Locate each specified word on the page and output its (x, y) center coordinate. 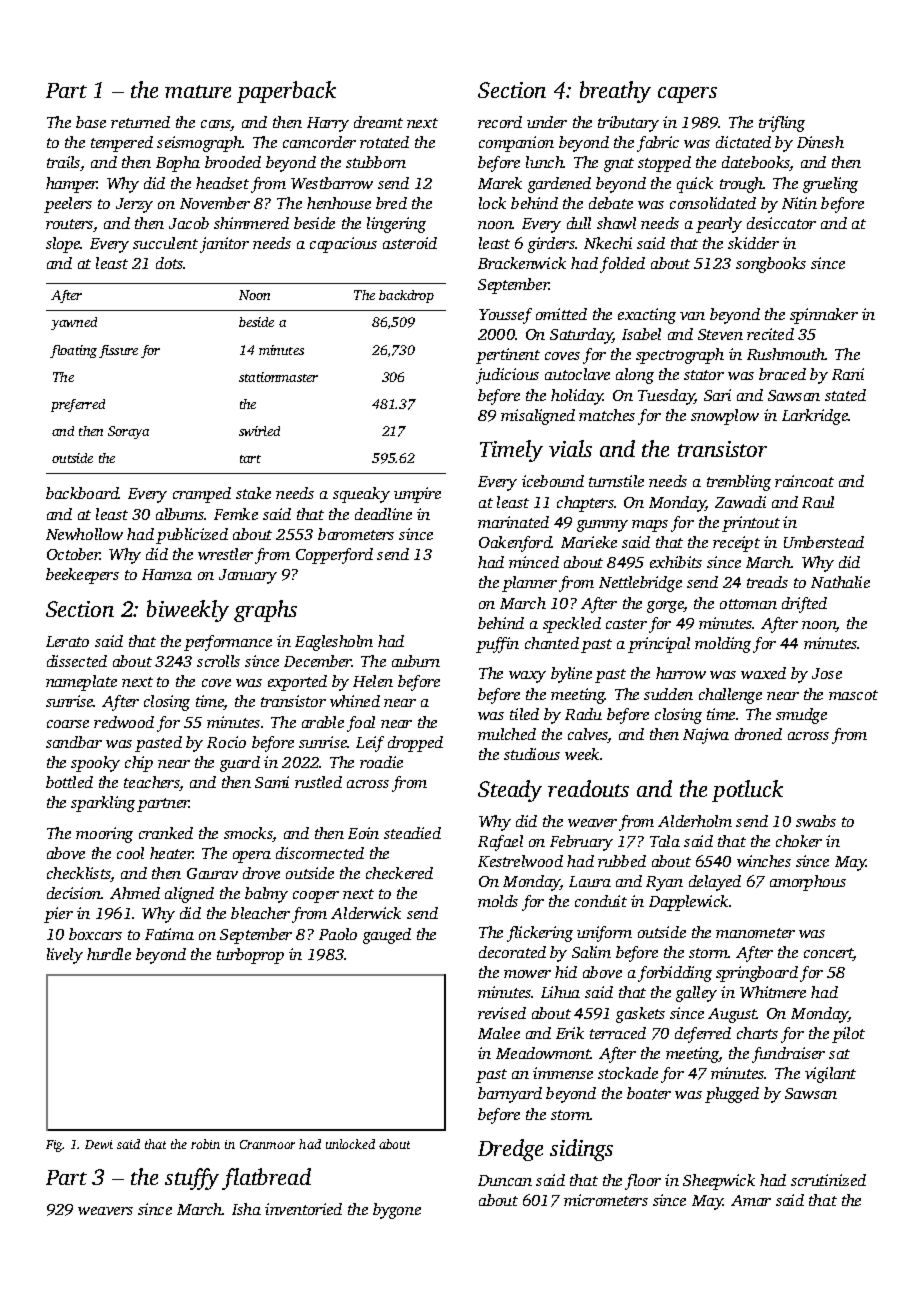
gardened (559, 185)
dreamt (378, 122)
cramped (202, 495)
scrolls (218, 661)
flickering (540, 934)
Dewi (99, 1144)
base (91, 122)
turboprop (250, 956)
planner (529, 584)
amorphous (808, 883)
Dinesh (820, 142)
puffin (497, 645)
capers (687, 95)
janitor (224, 245)
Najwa (706, 736)
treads (767, 582)
